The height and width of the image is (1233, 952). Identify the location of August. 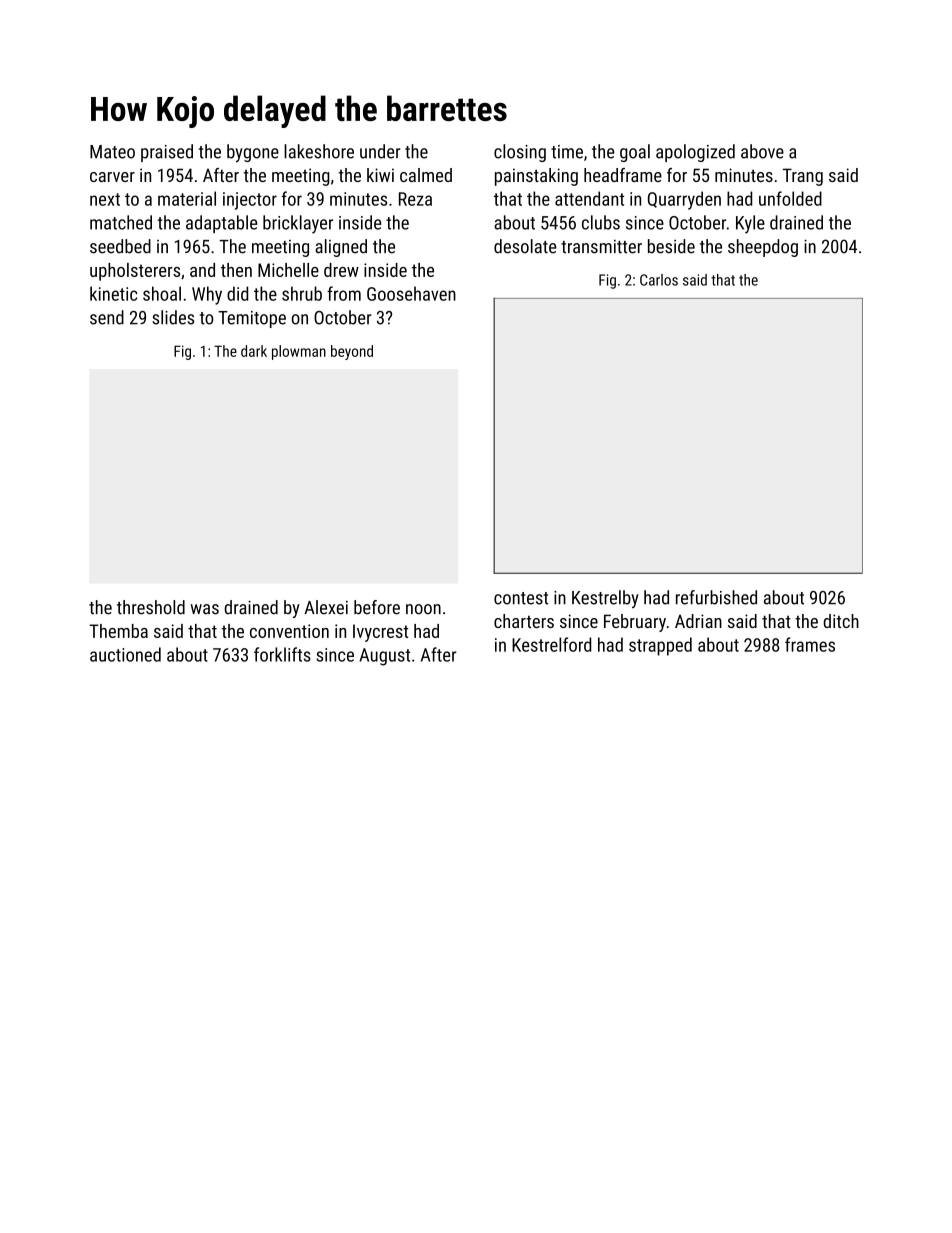
(384, 657).
